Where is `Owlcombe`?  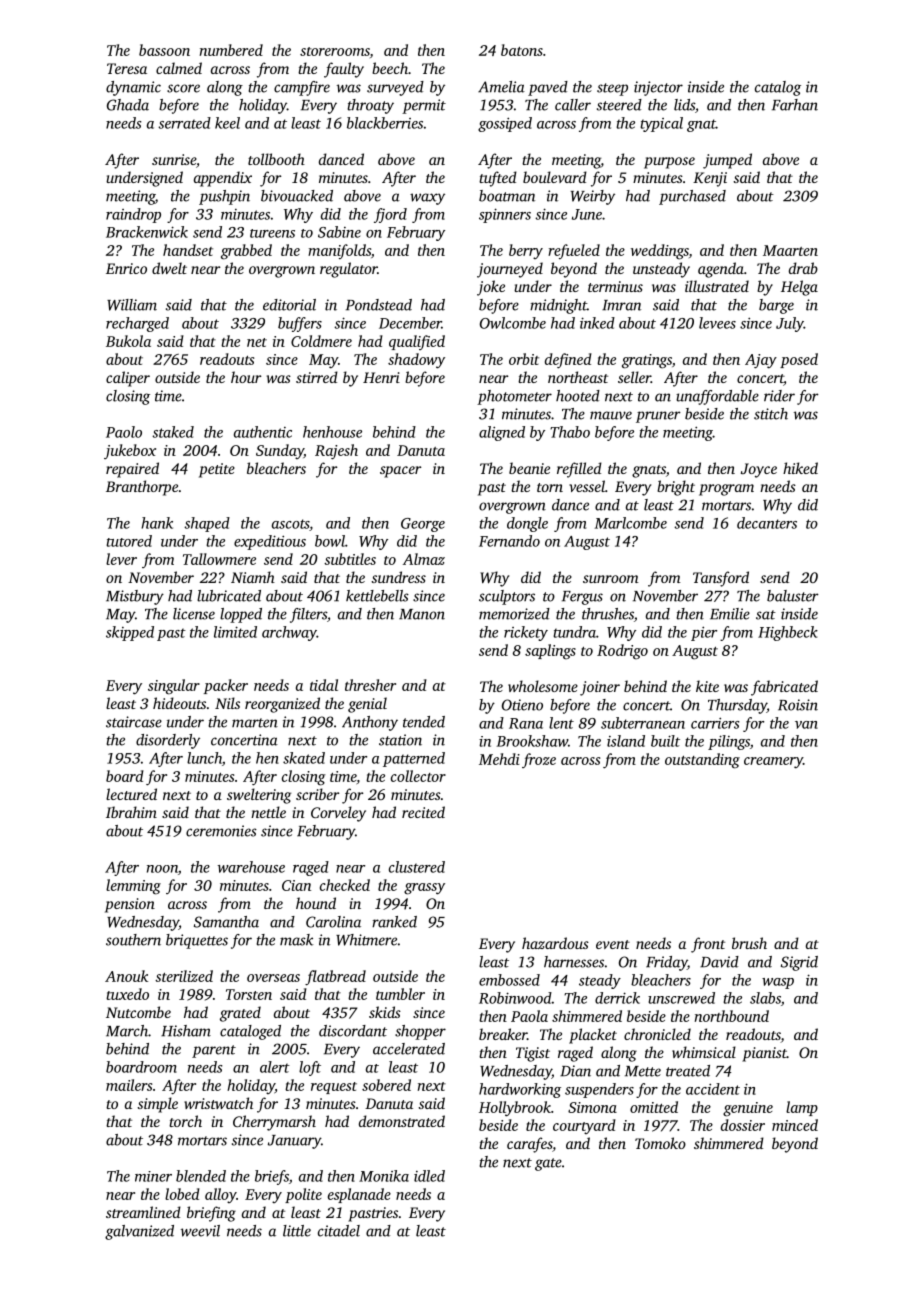 Owlcombe is located at coordinates (513, 323).
